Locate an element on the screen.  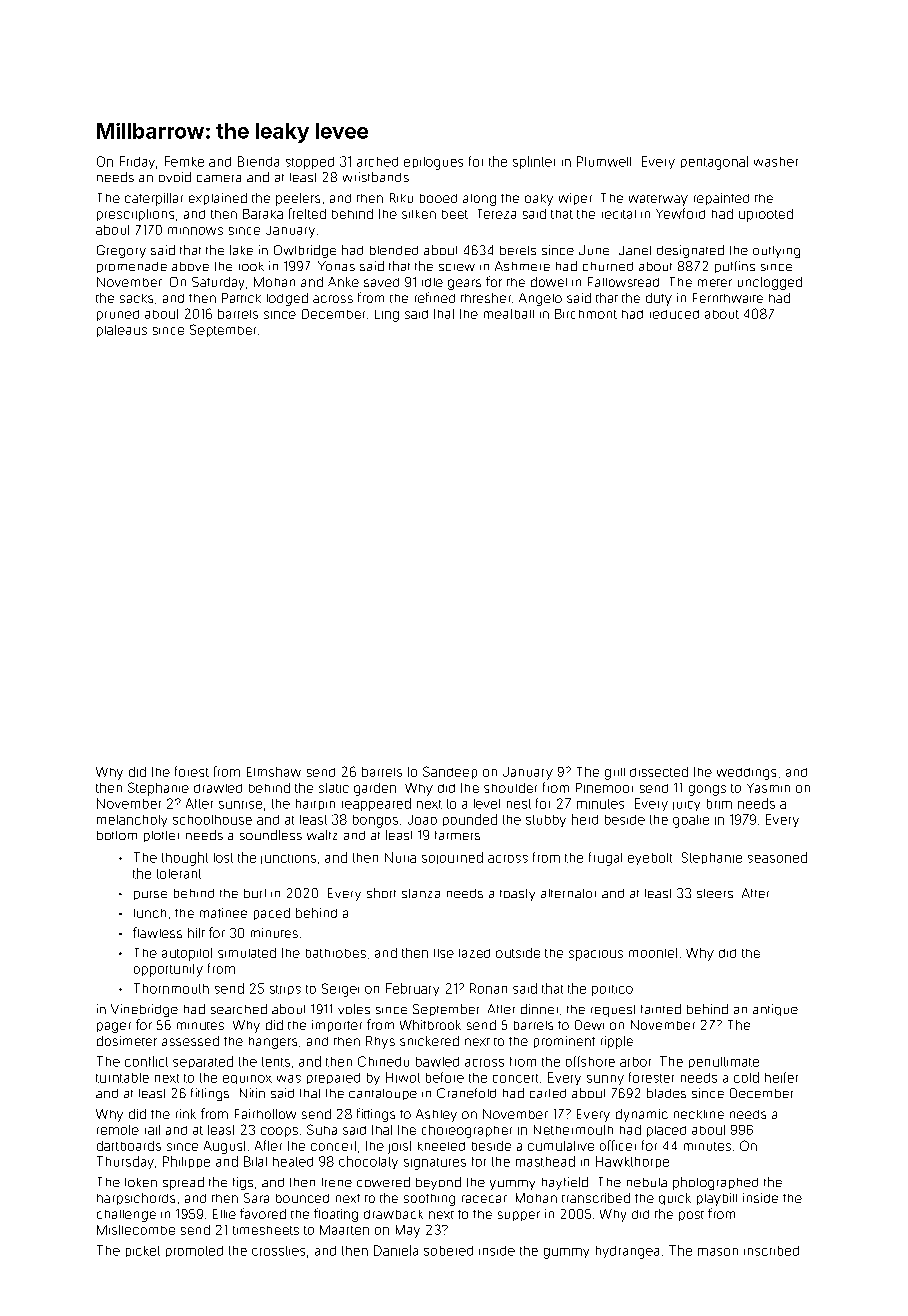
epilogues is located at coordinates (433, 163).
